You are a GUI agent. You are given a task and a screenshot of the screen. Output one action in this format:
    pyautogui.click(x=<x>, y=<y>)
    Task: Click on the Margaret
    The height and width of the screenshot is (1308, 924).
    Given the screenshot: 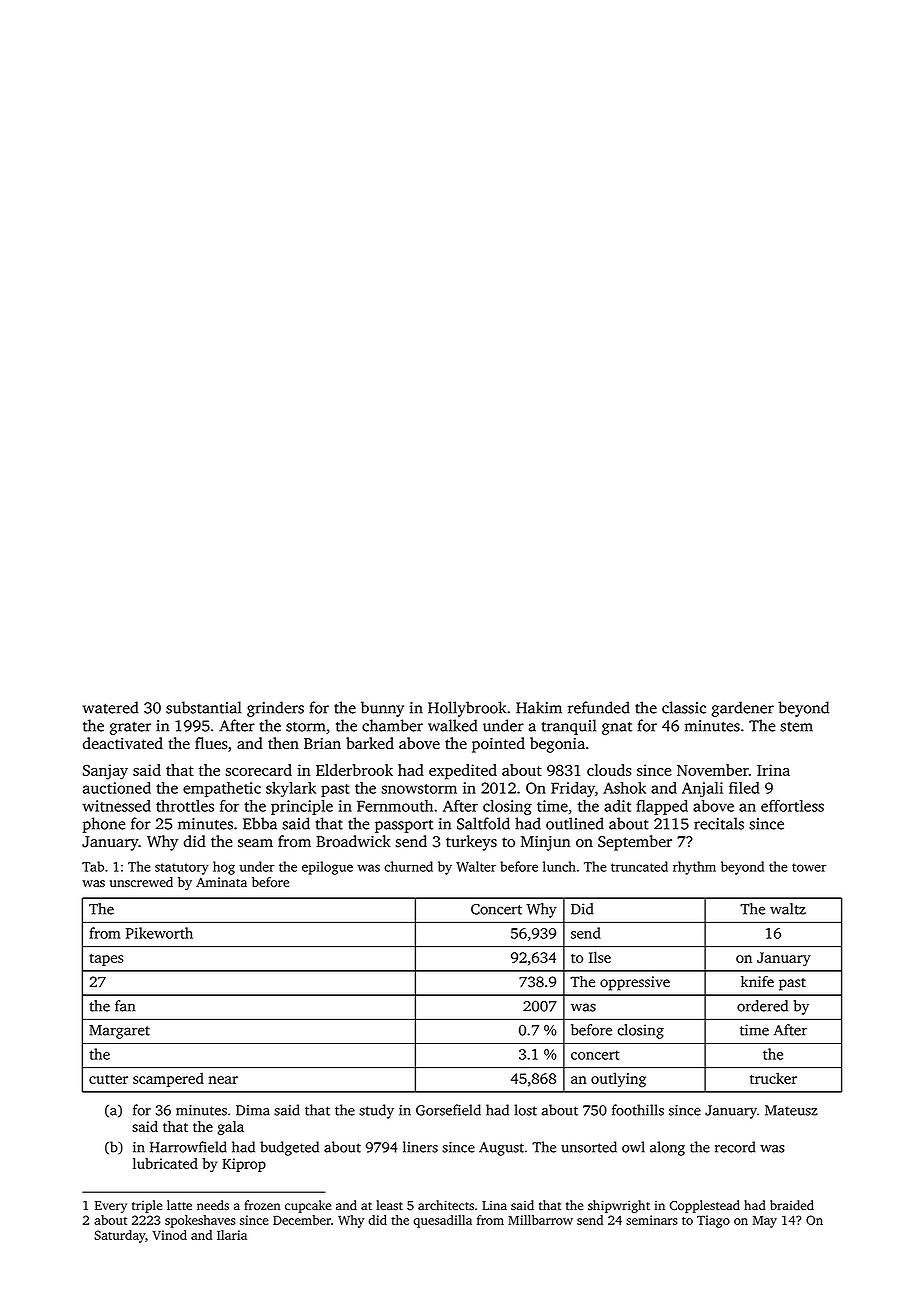 What is the action you would take?
    pyautogui.click(x=119, y=1032)
